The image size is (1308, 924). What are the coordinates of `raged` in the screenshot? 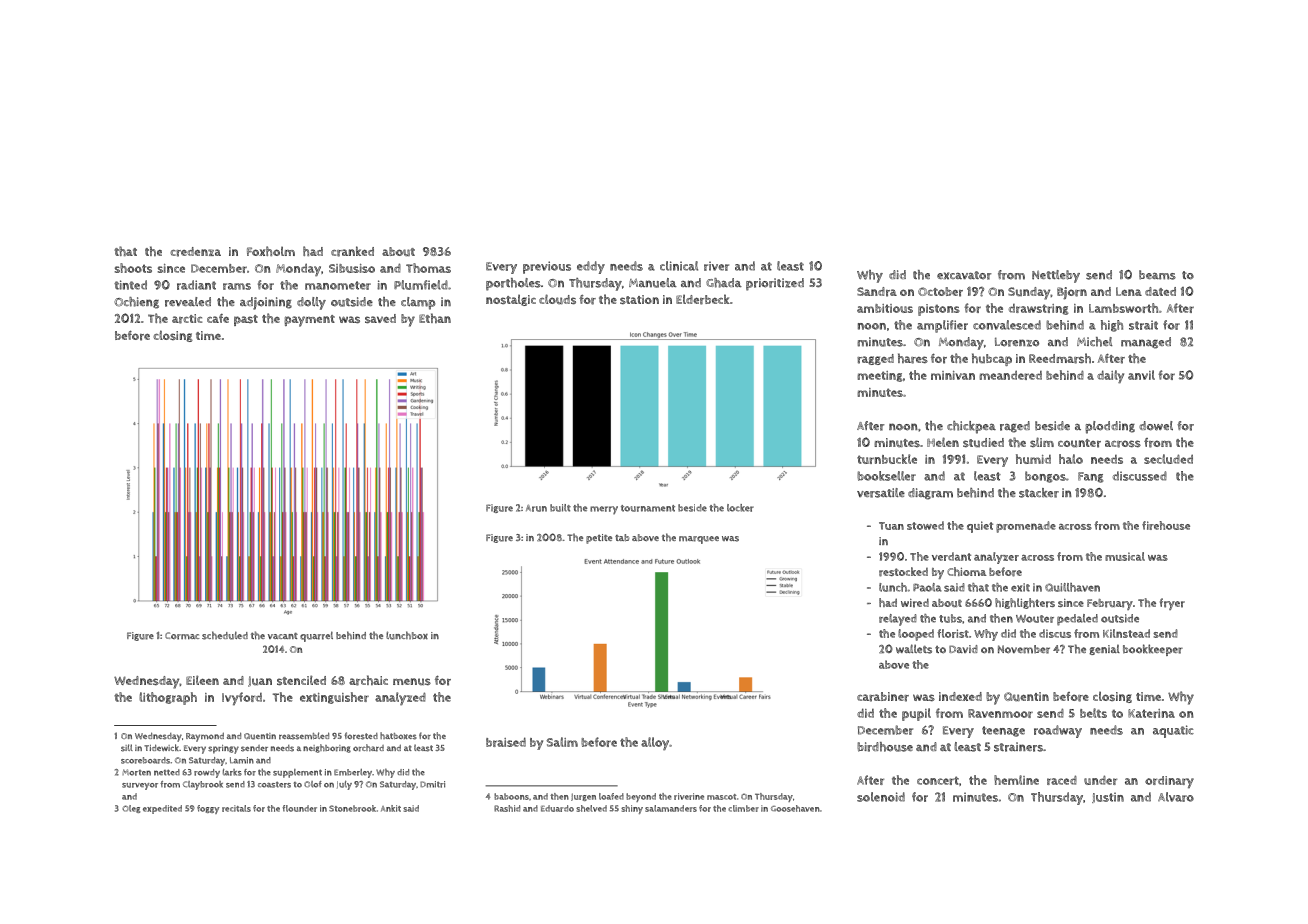 It's located at (1015, 427).
